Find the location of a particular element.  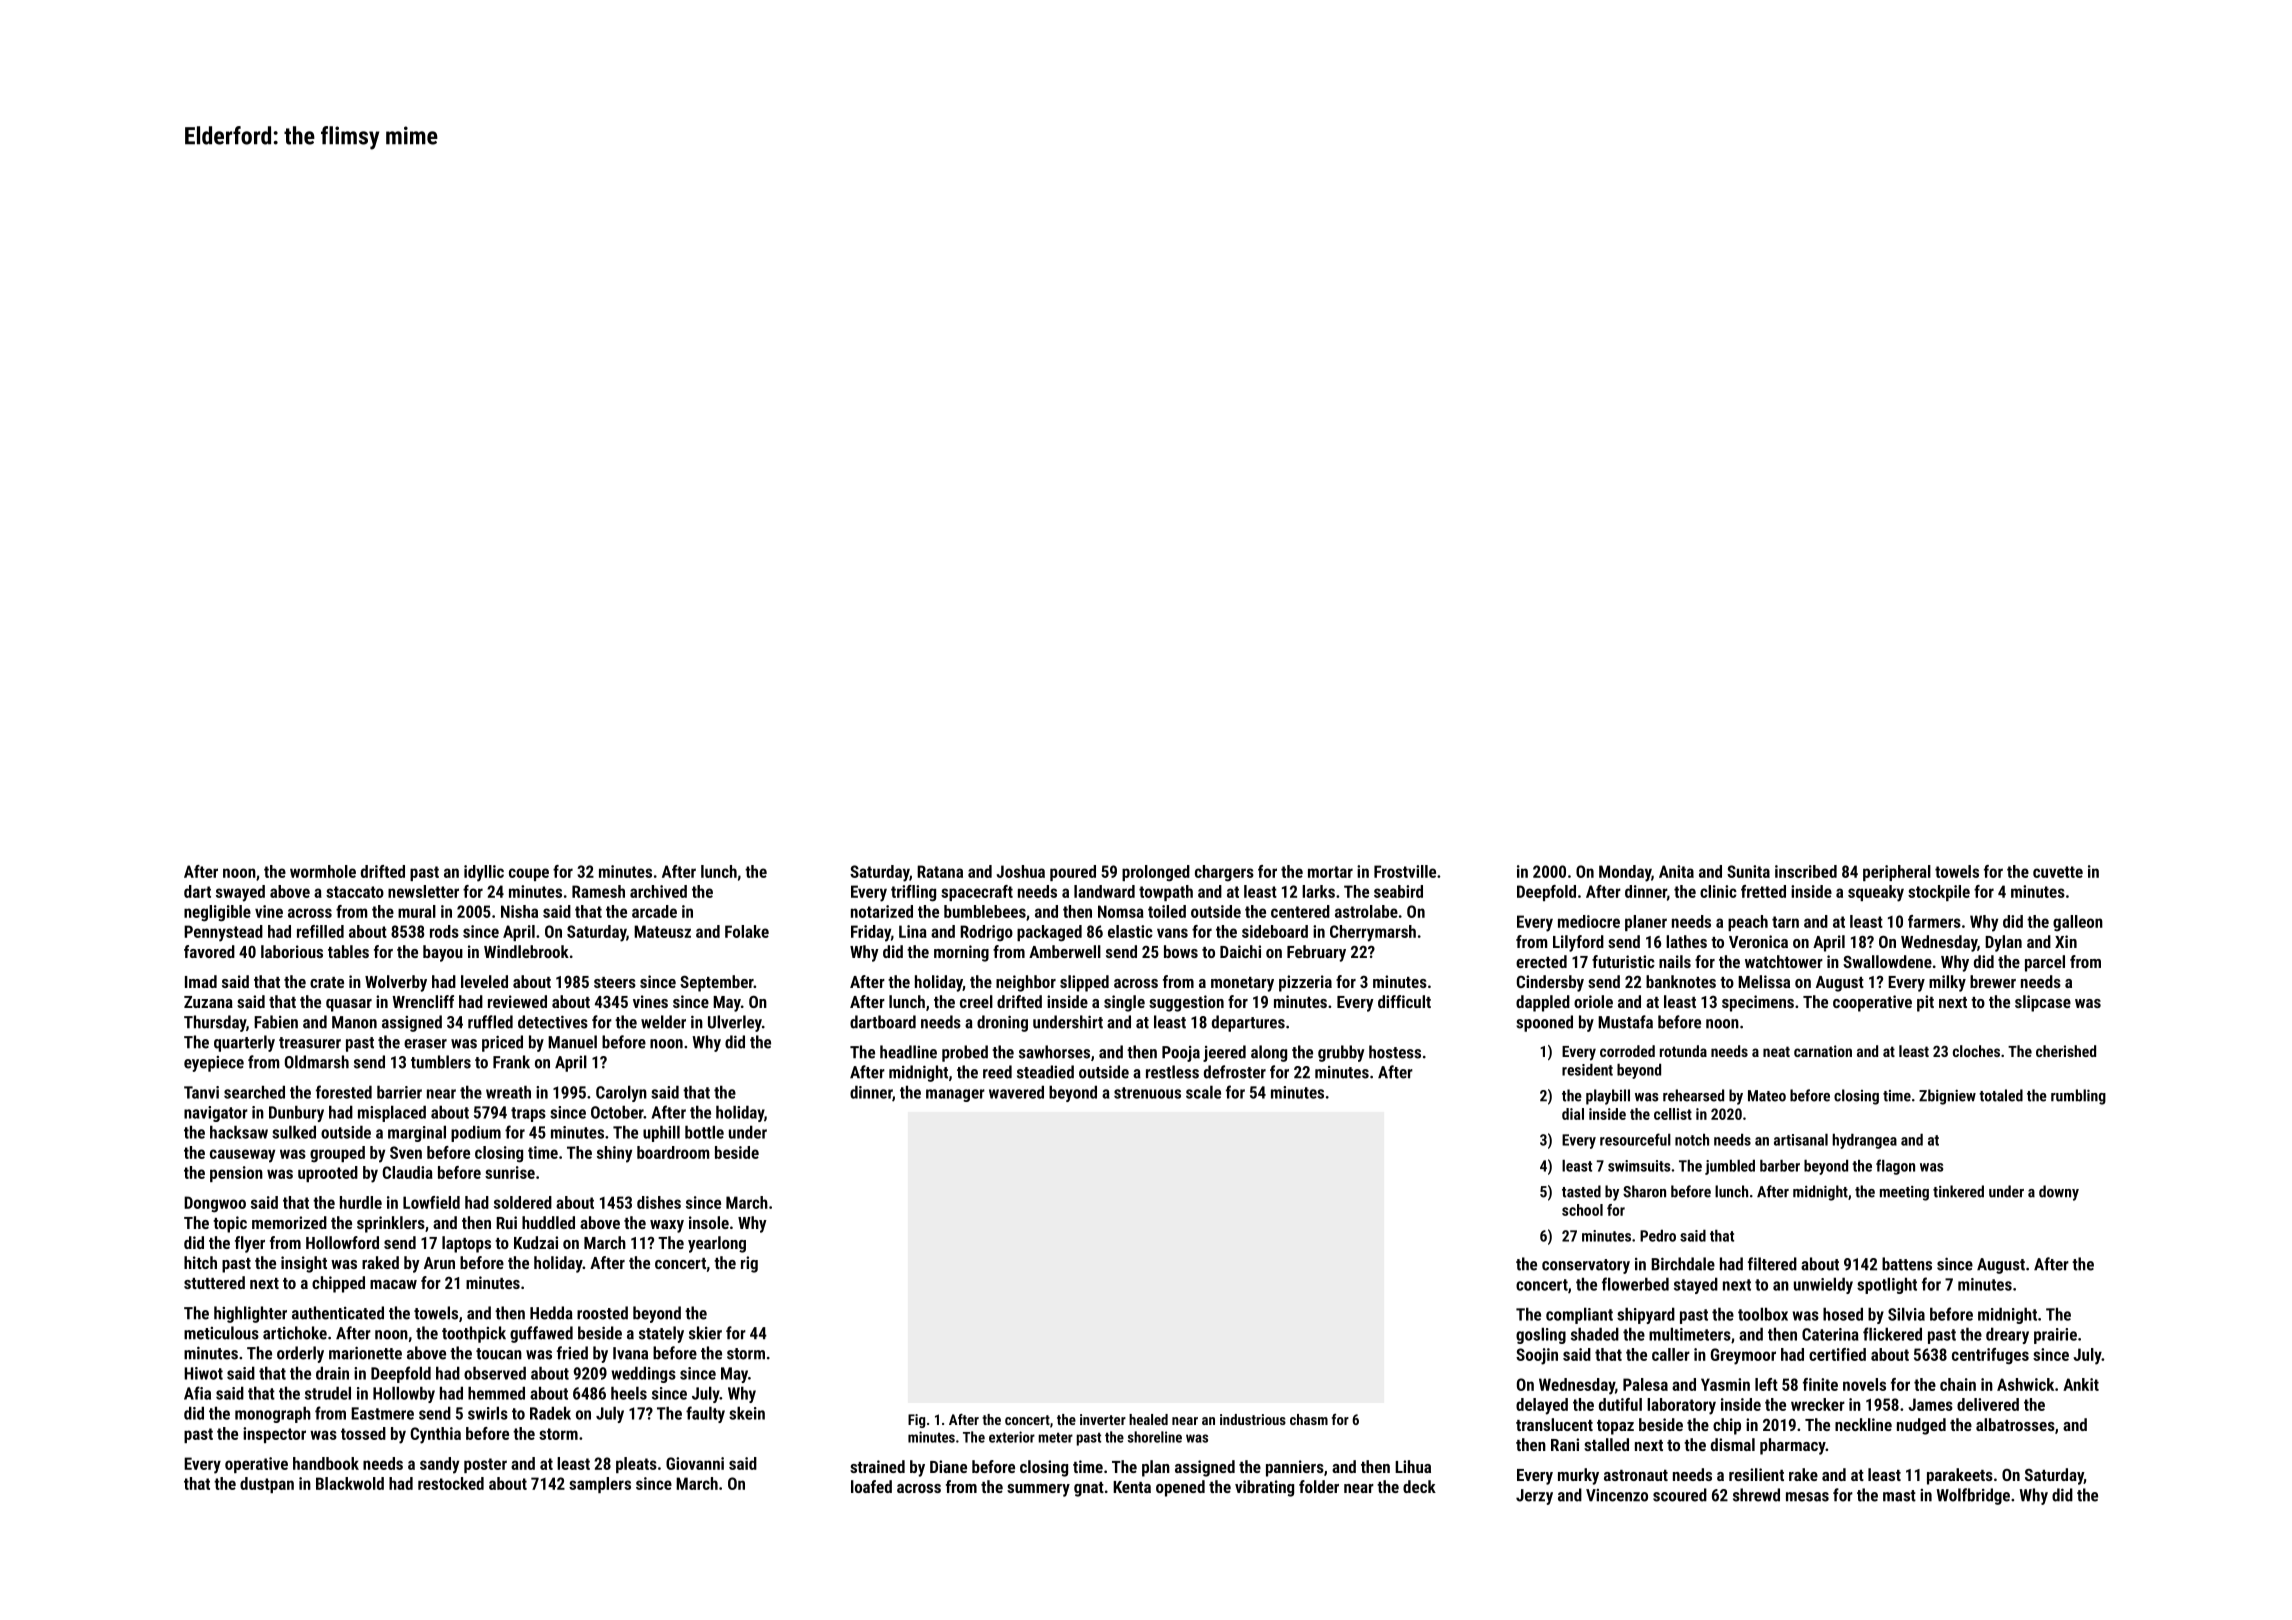

skier is located at coordinates (705, 1333).
